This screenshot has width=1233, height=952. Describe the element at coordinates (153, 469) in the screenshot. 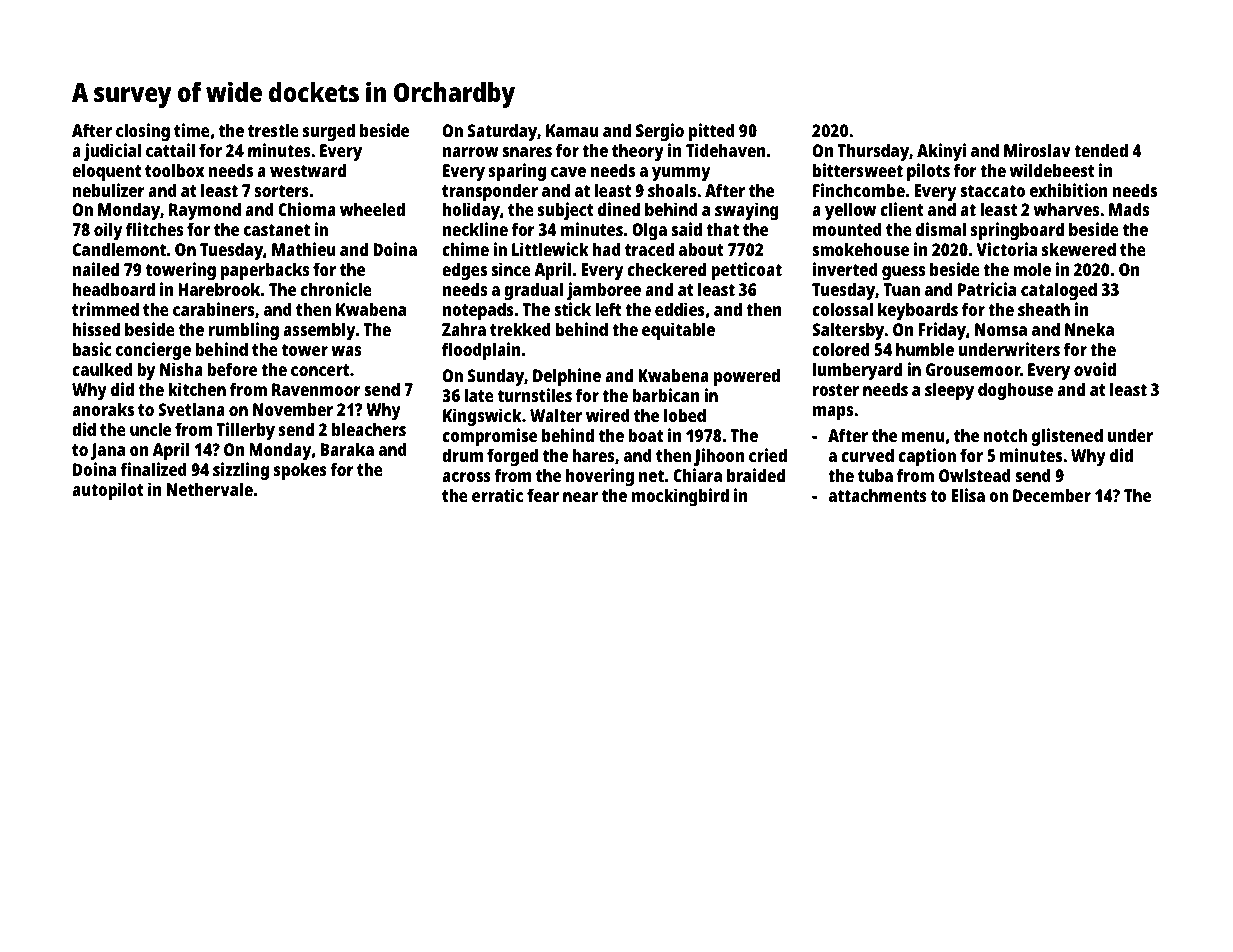

I see `finalized` at that location.
